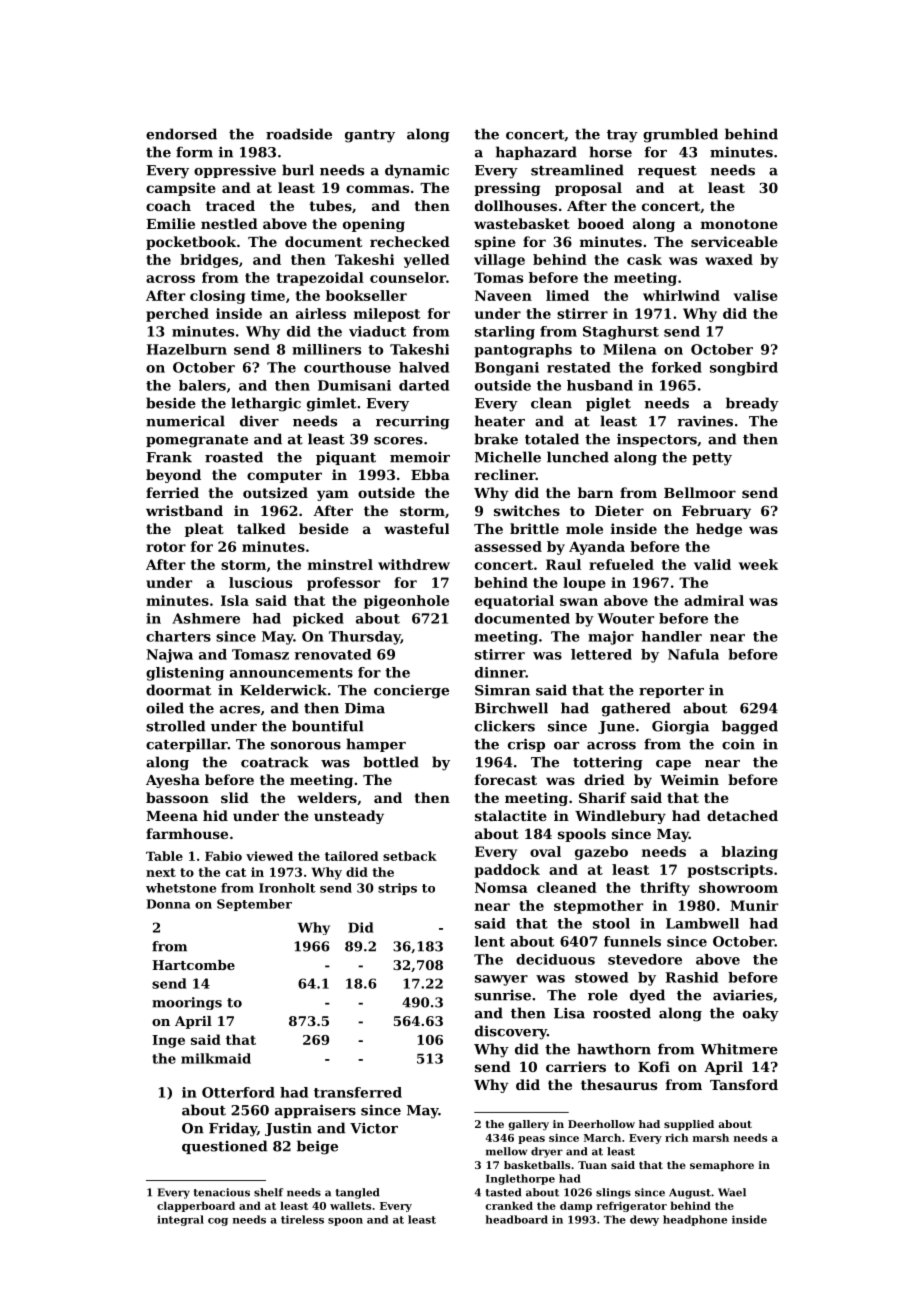 Image resolution: width=924 pixels, height=1314 pixels. What do you see at coordinates (181, 134) in the screenshot?
I see `endorsed` at bounding box center [181, 134].
